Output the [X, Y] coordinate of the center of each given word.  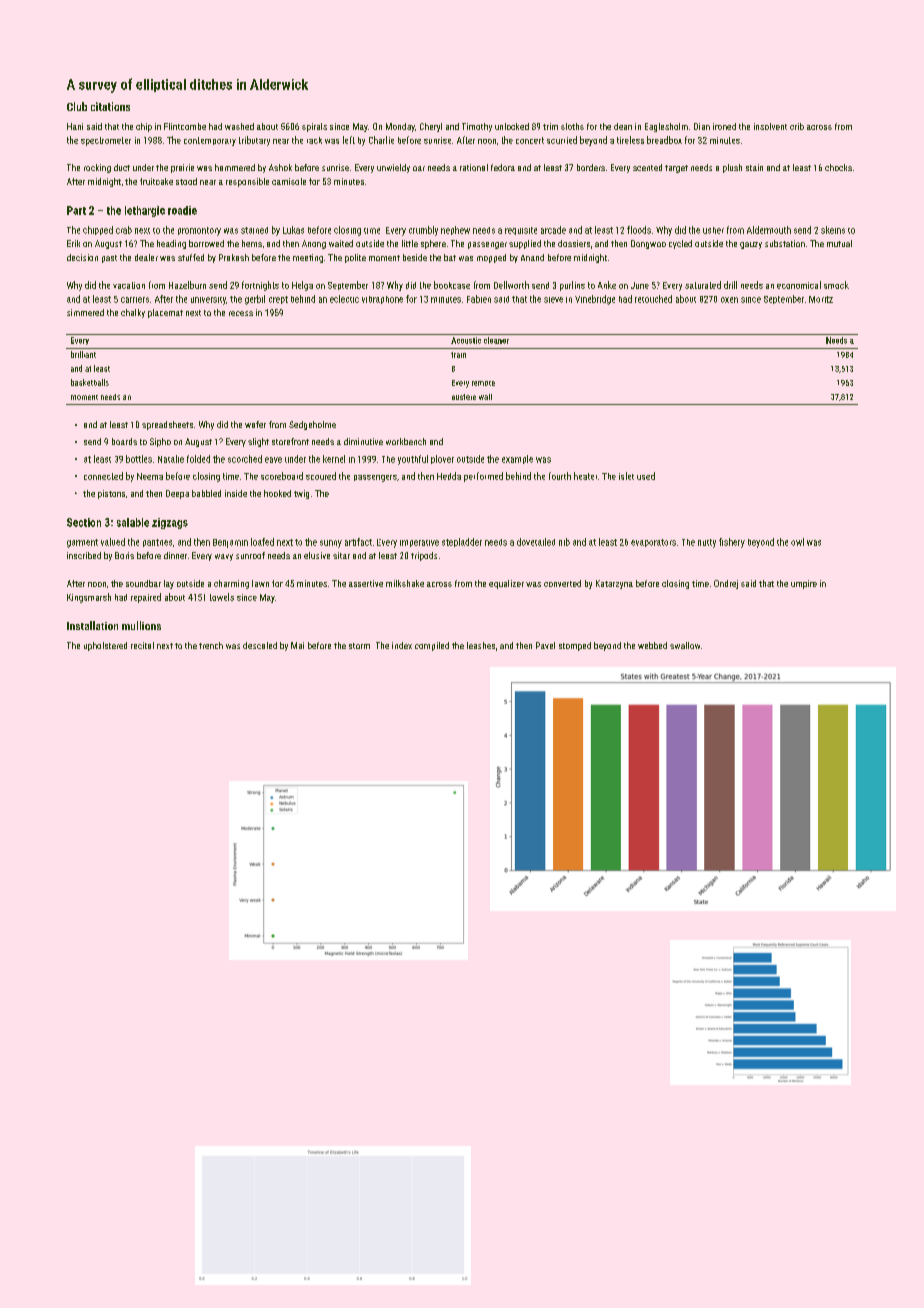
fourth [560, 476]
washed [239, 126]
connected [103, 476]
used [646, 476]
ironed [724, 126]
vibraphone [382, 300]
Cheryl [431, 127]
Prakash [234, 257]
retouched [653, 299]
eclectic [344, 299]
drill [730, 285]
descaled [260, 645]
